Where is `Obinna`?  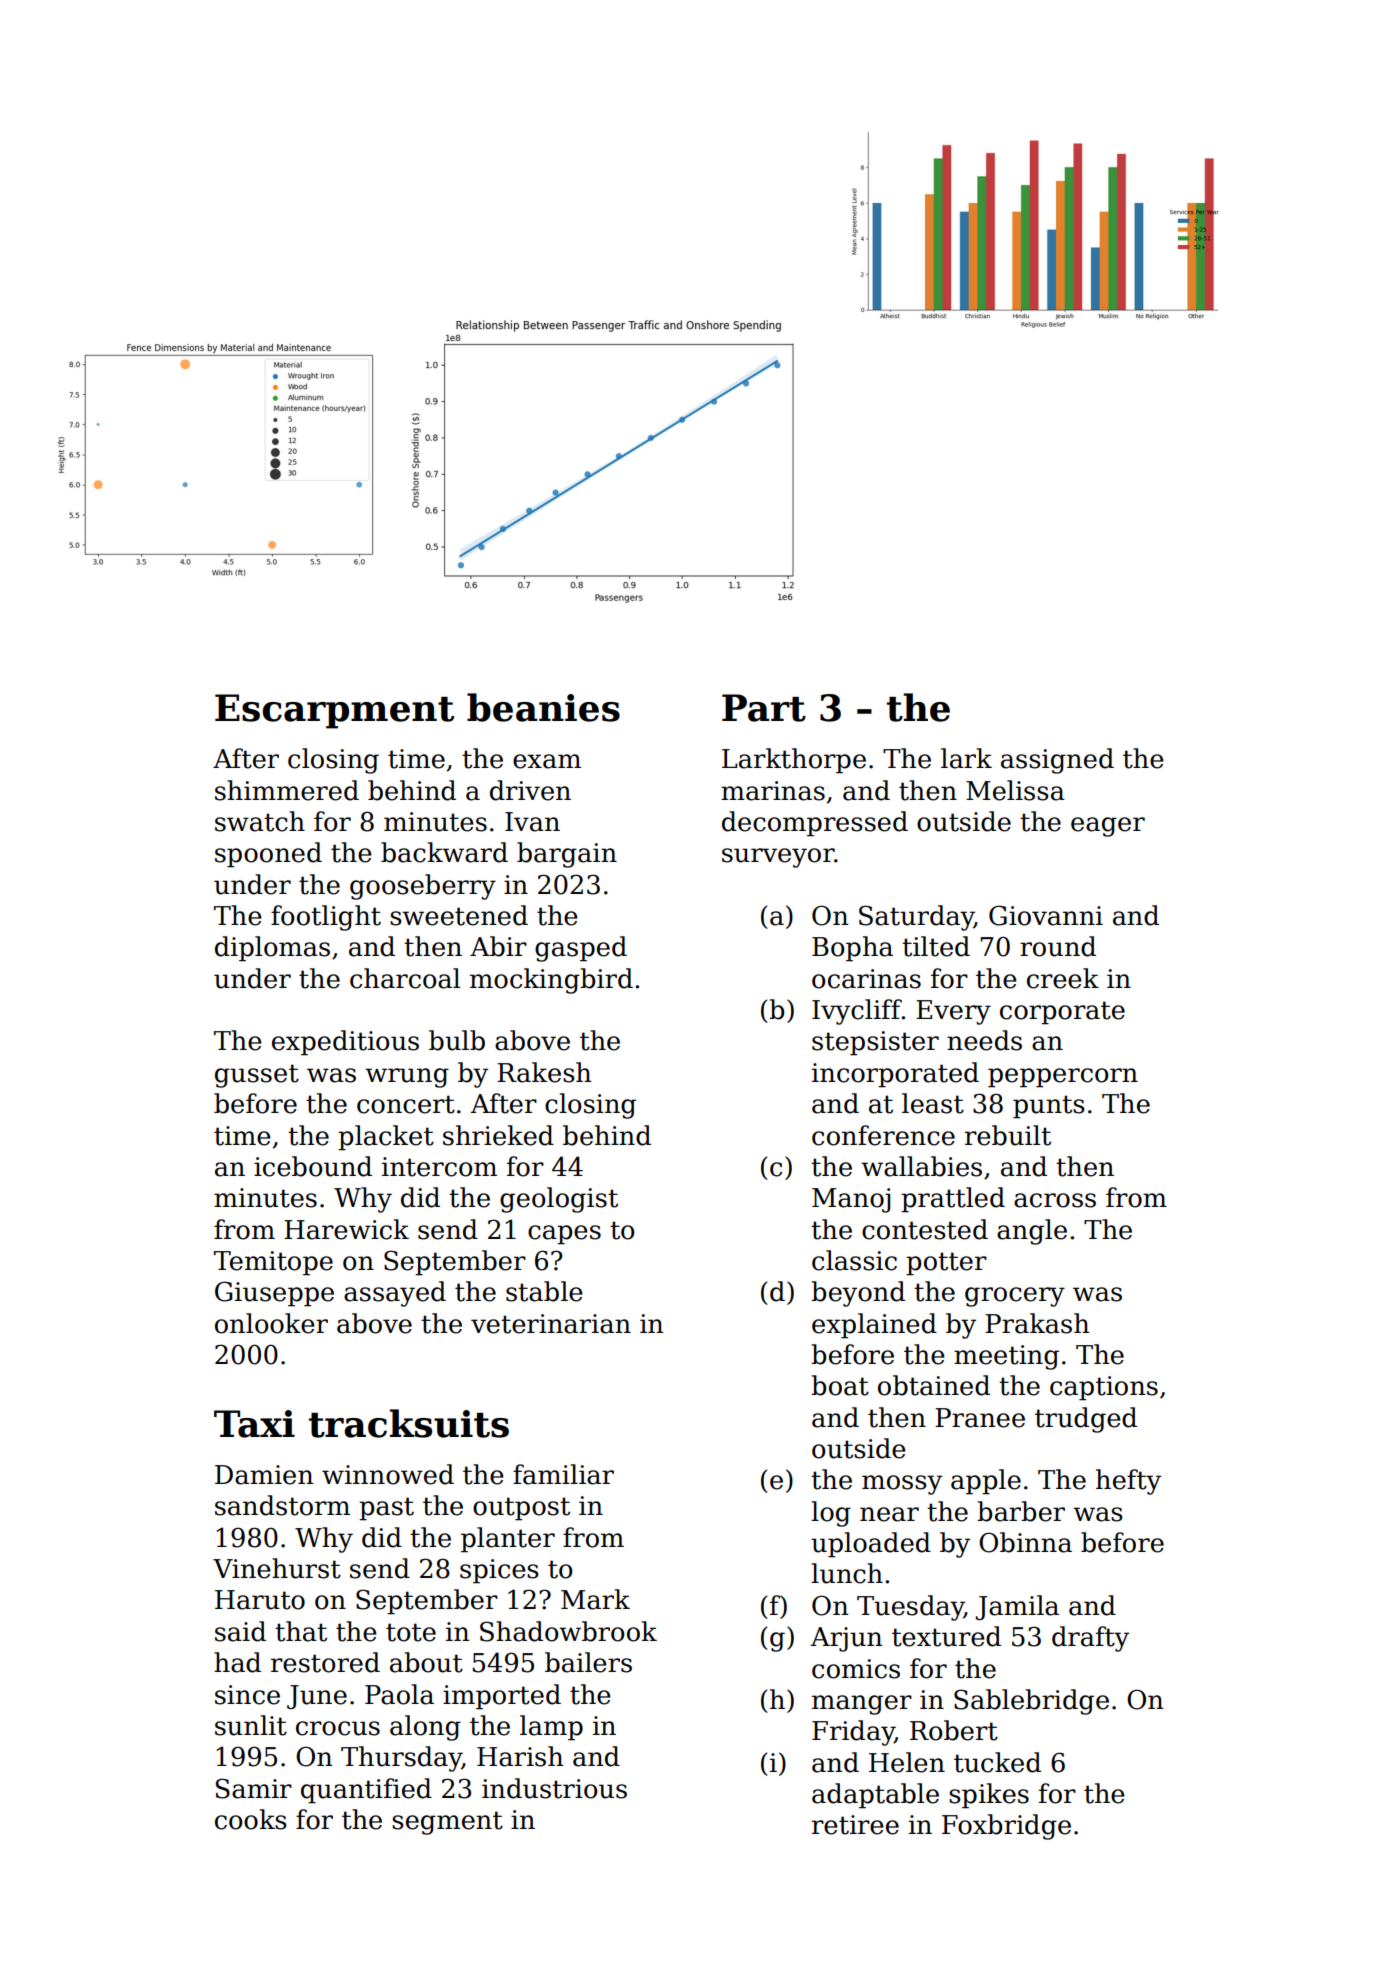 Obinna is located at coordinates (1025, 1542).
